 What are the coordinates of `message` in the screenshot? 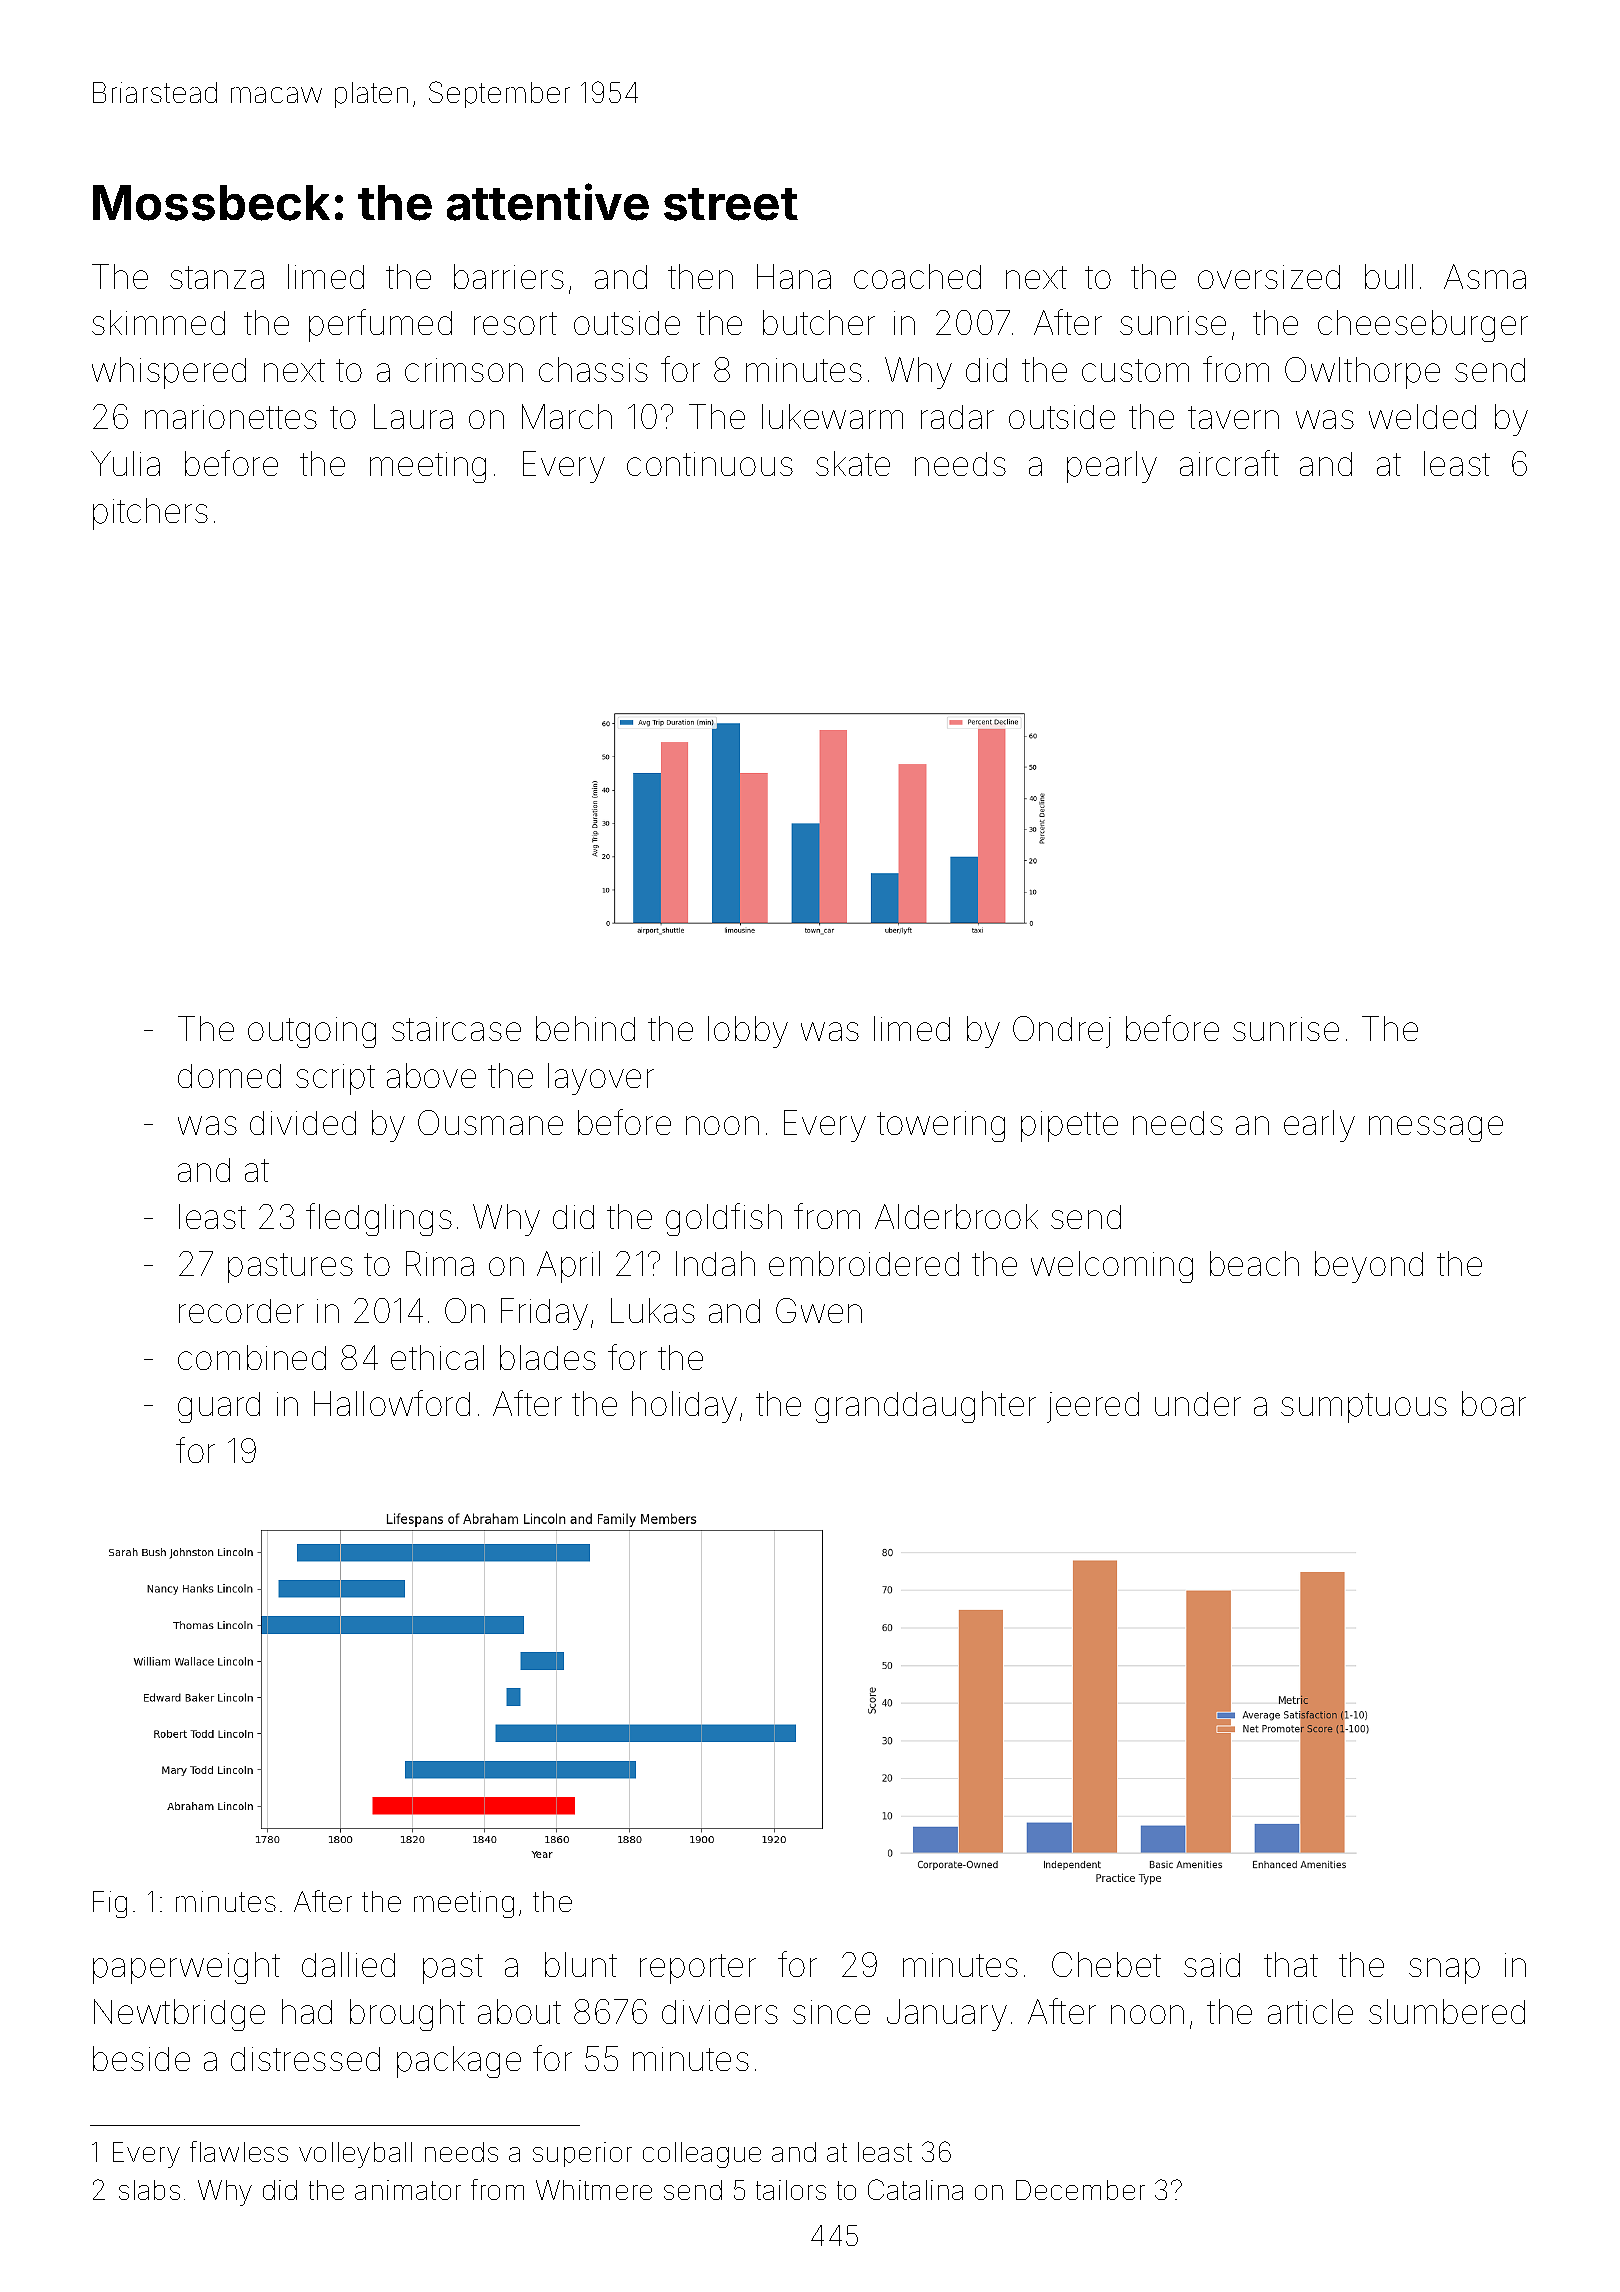 It's located at (1436, 1129).
